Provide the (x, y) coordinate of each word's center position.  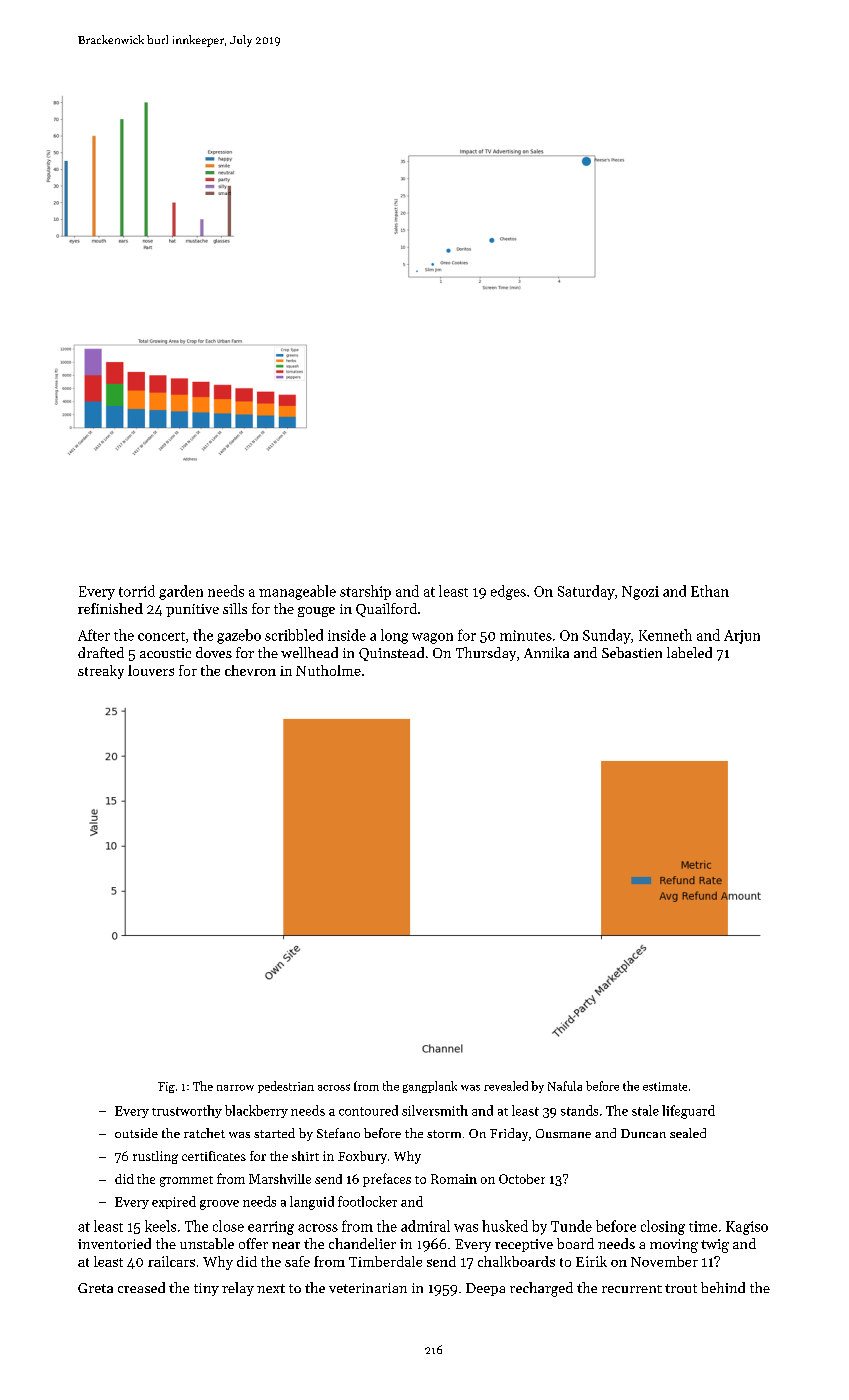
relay (238, 1289)
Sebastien (632, 652)
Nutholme (328, 670)
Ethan (710, 591)
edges (508, 592)
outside (136, 1133)
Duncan (643, 1133)
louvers (151, 670)
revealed (506, 1086)
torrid (137, 591)
